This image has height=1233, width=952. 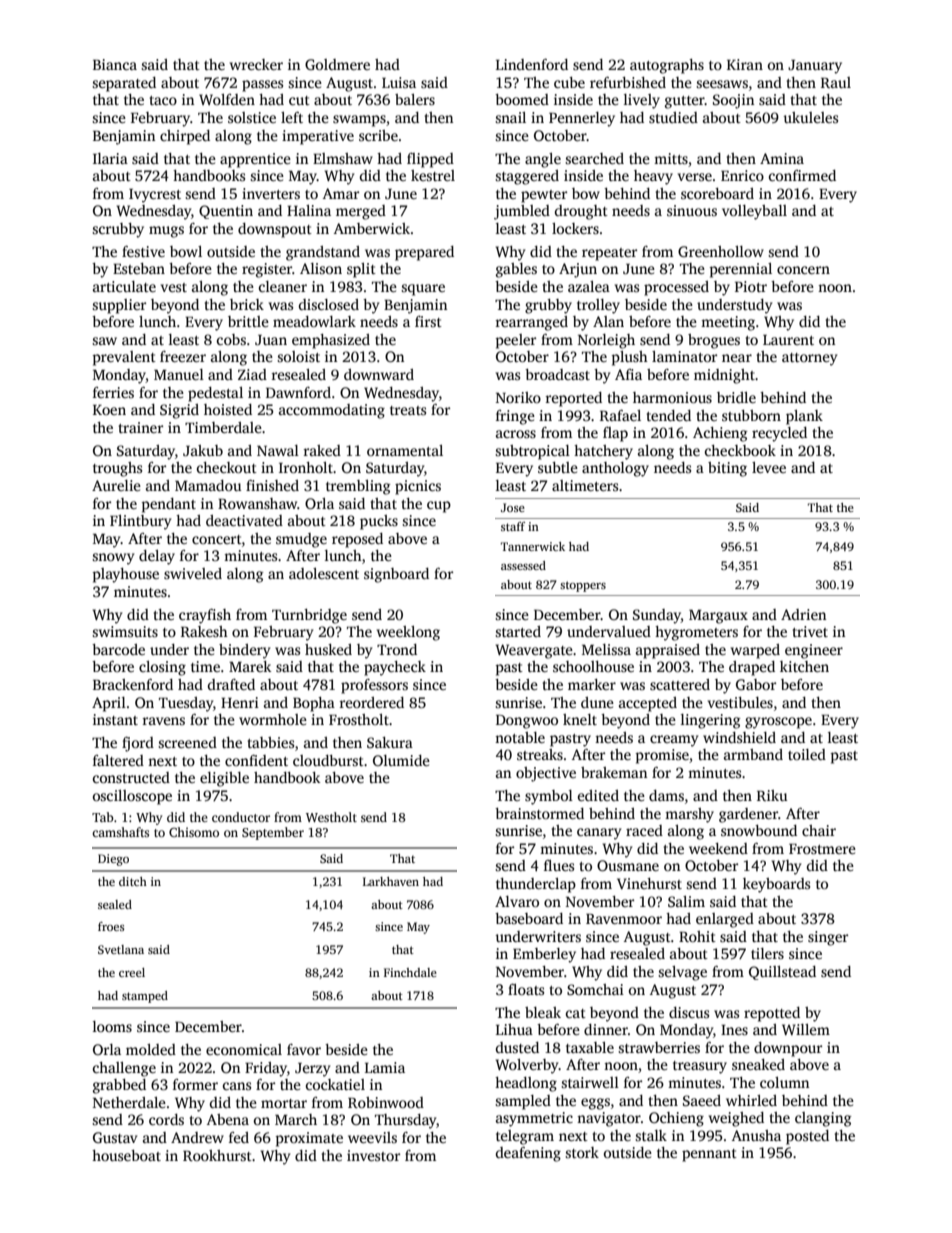 I want to click on swimsuits, so click(x=125, y=631).
